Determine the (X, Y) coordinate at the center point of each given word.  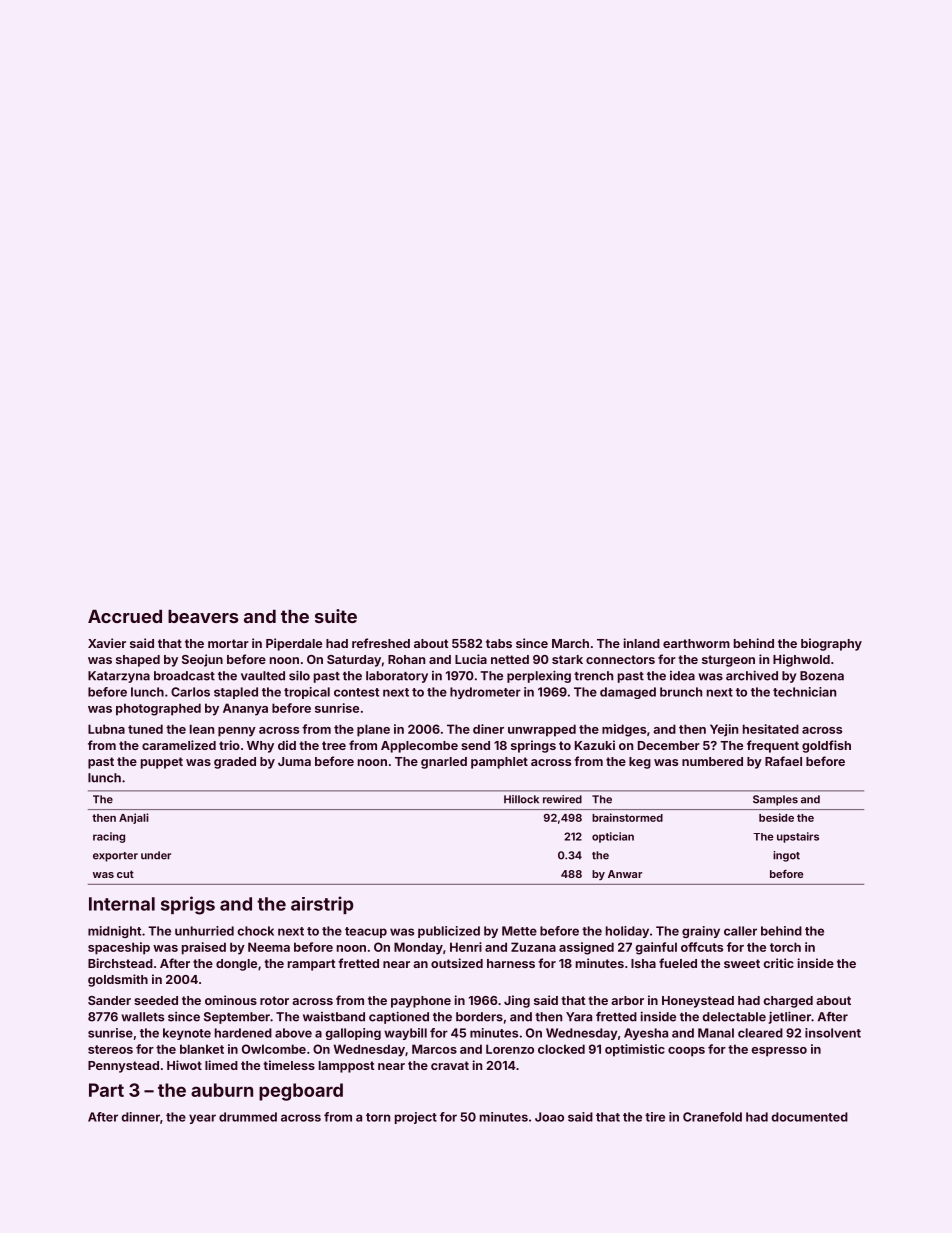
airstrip (322, 905)
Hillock (521, 799)
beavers (203, 616)
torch (785, 947)
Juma (294, 761)
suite (336, 616)
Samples (775, 800)
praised (204, 948)
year (202, 1119)
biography (831, 644)
